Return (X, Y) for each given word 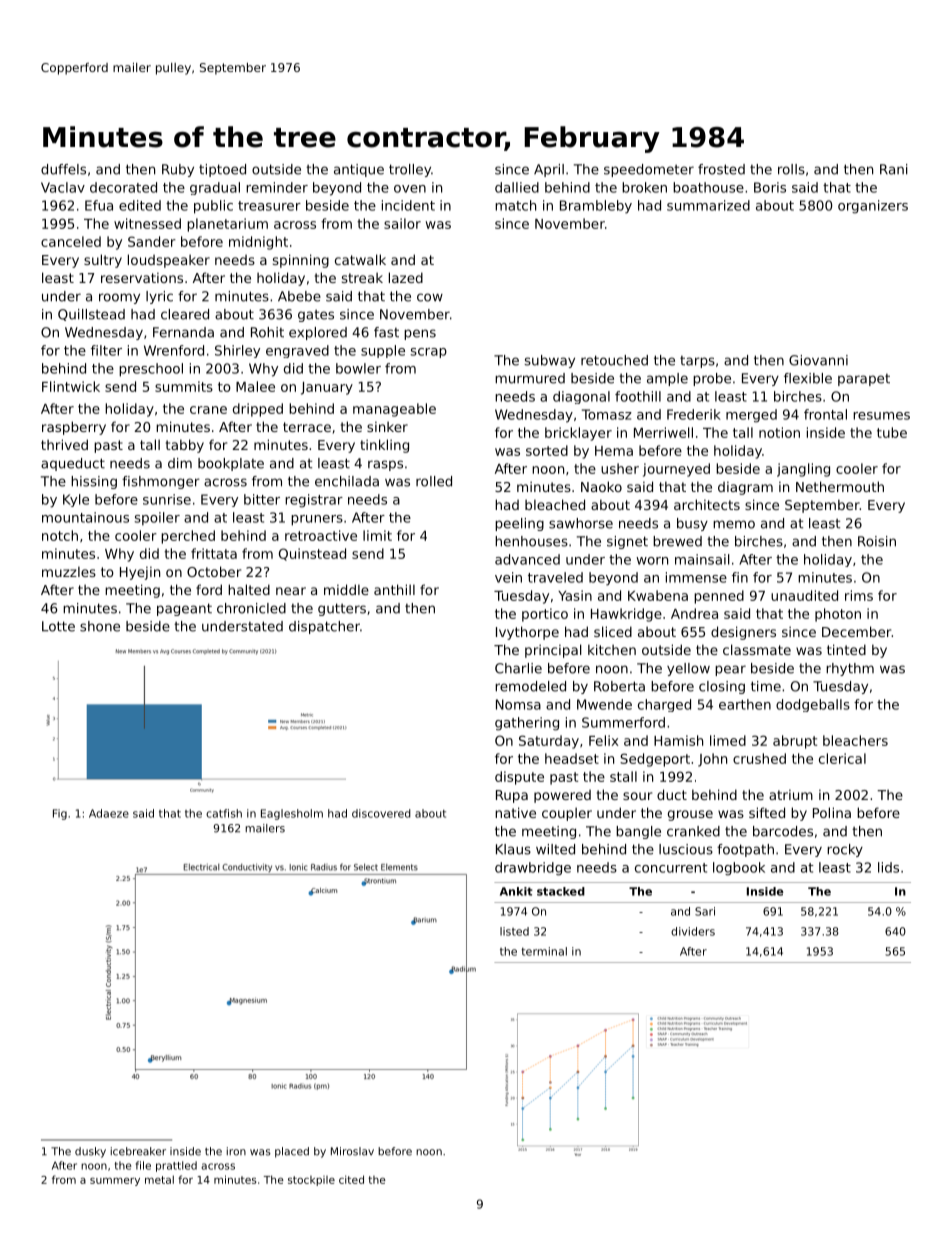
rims (859, 595)
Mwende (604, 704)
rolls (791, 169)
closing (722, 687)
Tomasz (607, 414)
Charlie (518, 668)
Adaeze (109, 813)
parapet (864, 380)
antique (359, 170)
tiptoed (222, 170)
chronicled (251, 608)
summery (115, 1182)
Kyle (76, 500)
